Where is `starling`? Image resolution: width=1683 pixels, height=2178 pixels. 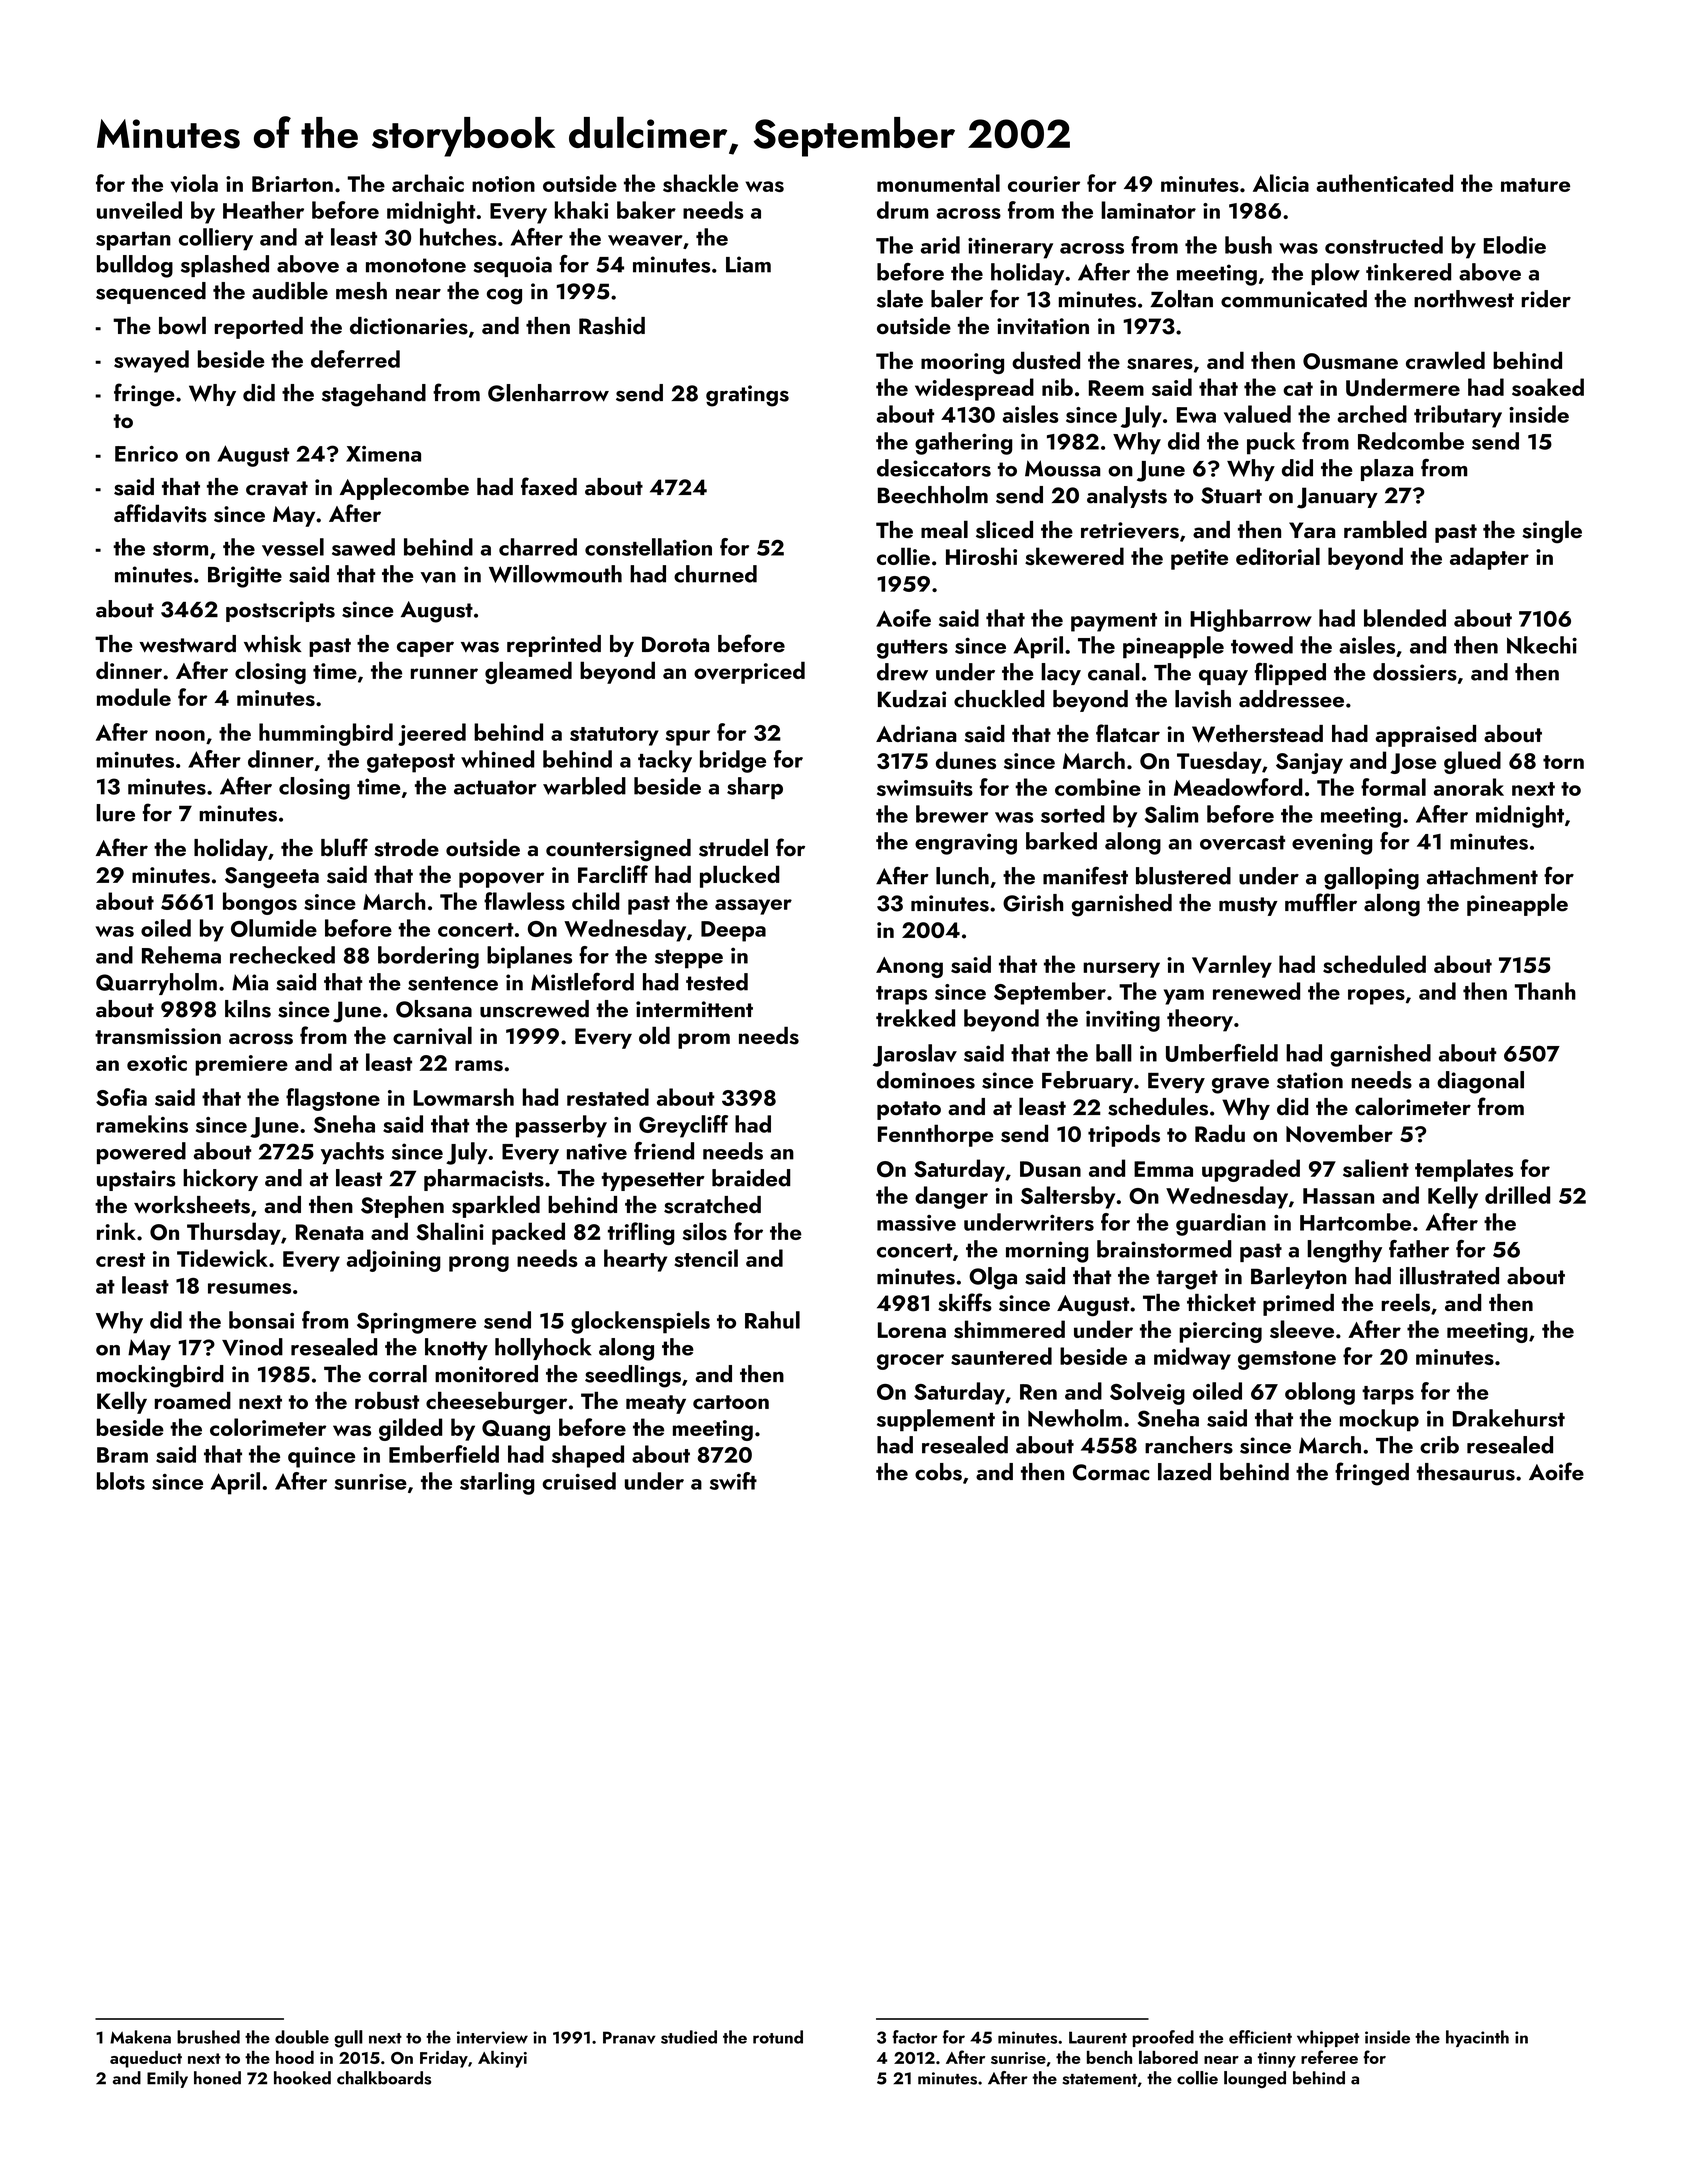
starling is located at coordinates (497, 1483).
